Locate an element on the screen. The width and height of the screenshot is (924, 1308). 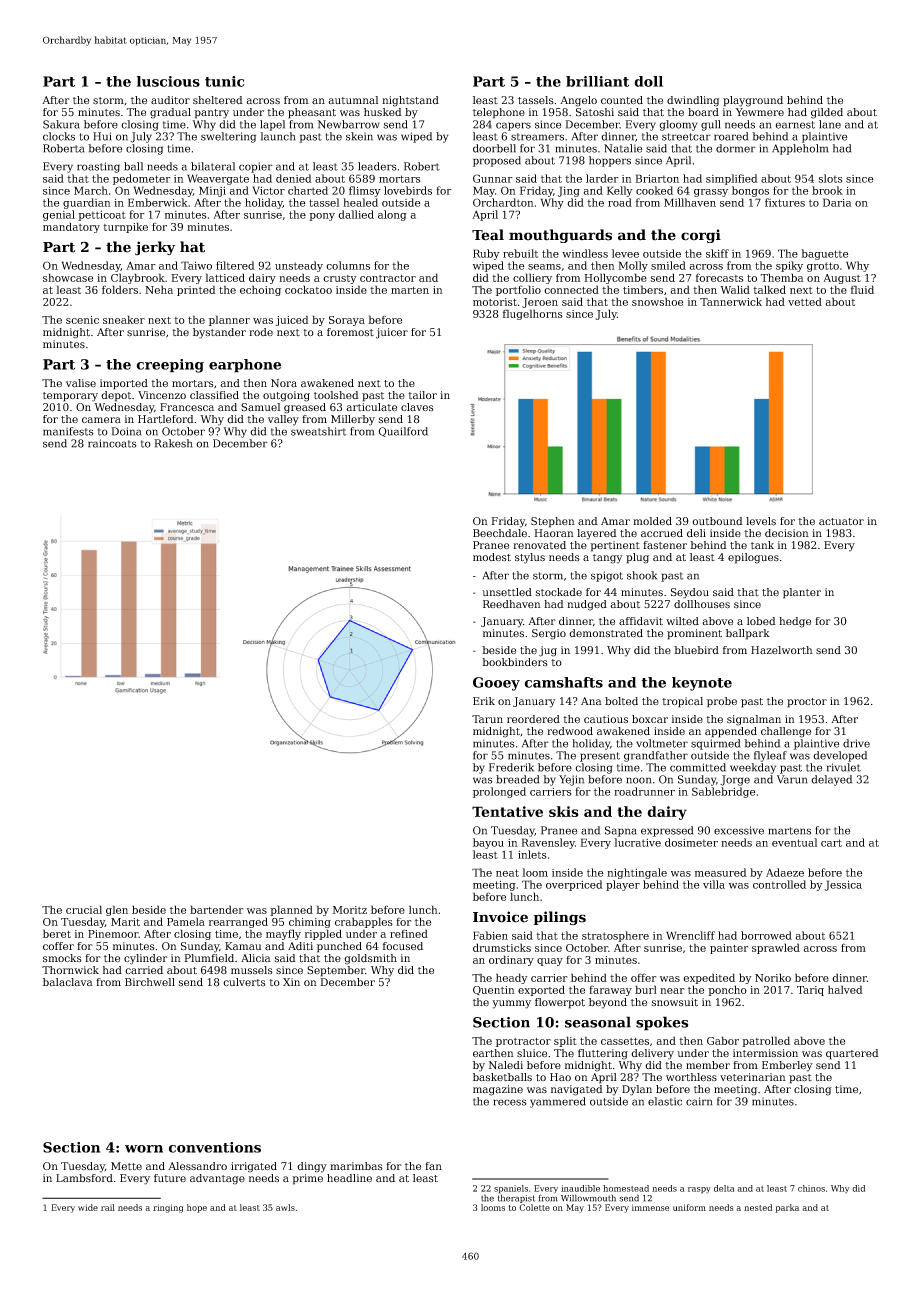
actuator is located at coordinates (841, 522).
